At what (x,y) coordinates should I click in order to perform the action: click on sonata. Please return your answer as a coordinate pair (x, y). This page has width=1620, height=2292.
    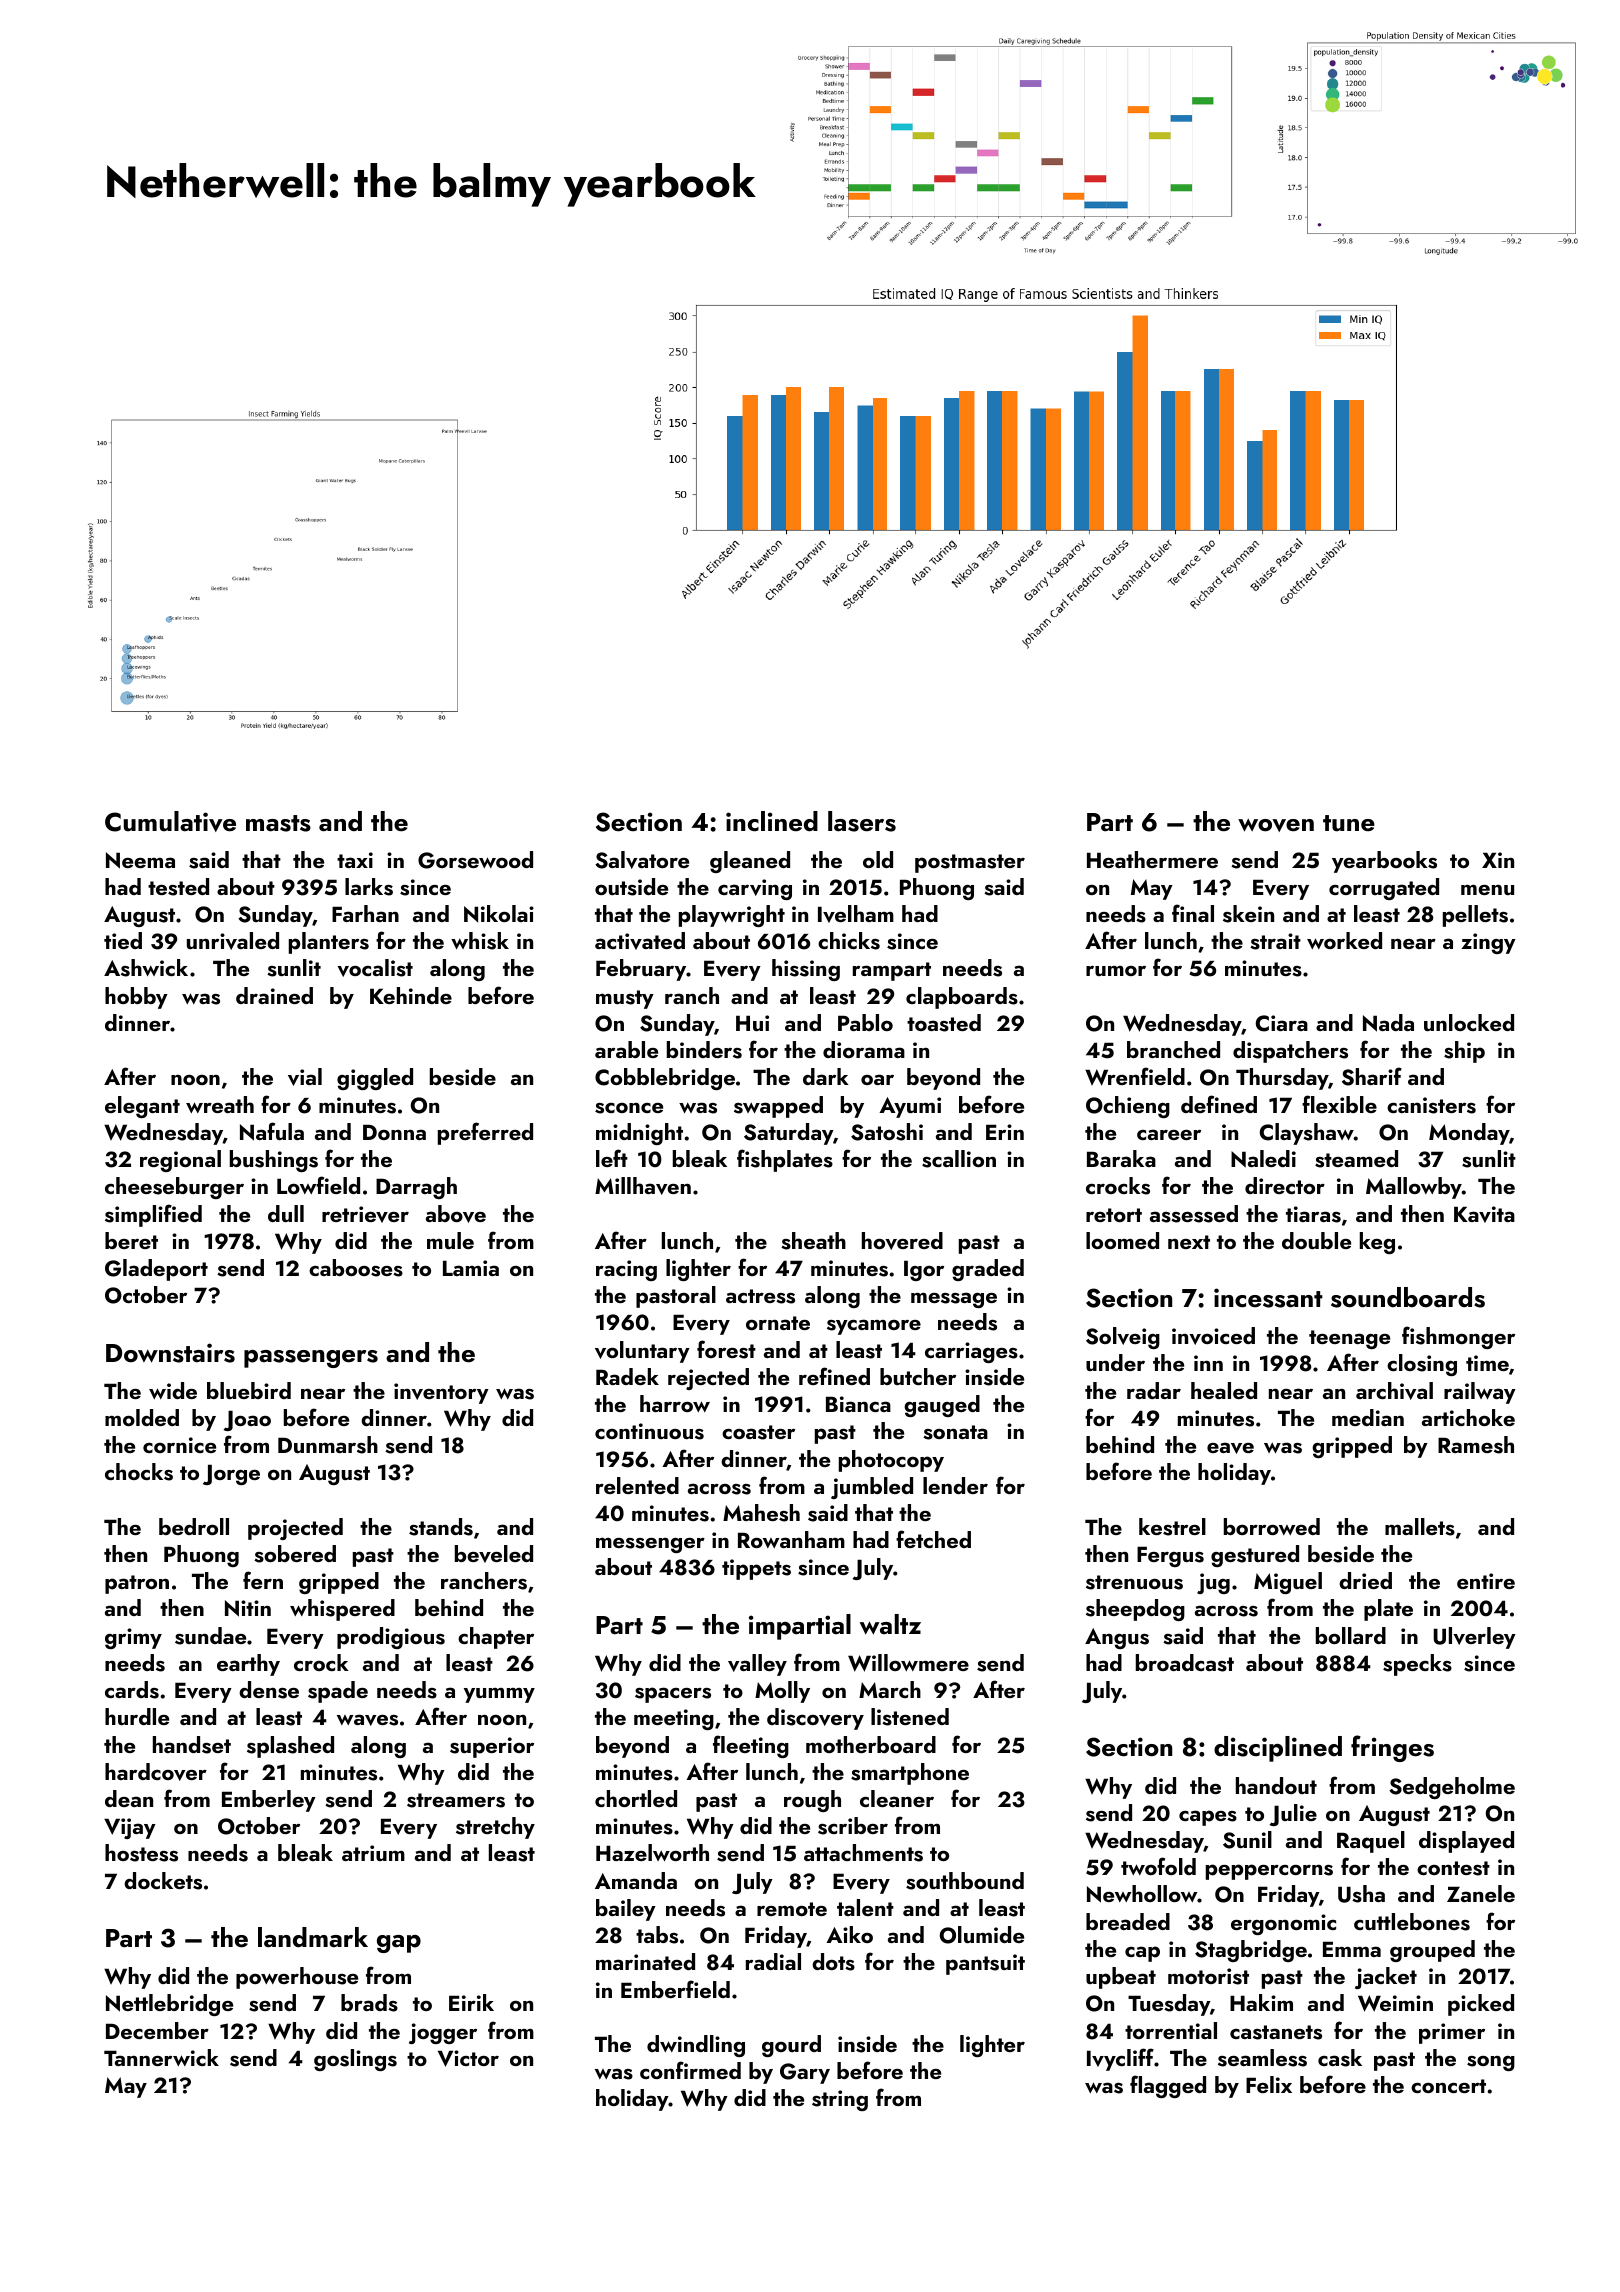
    Looking at the image, I should click on (955, 1432).
